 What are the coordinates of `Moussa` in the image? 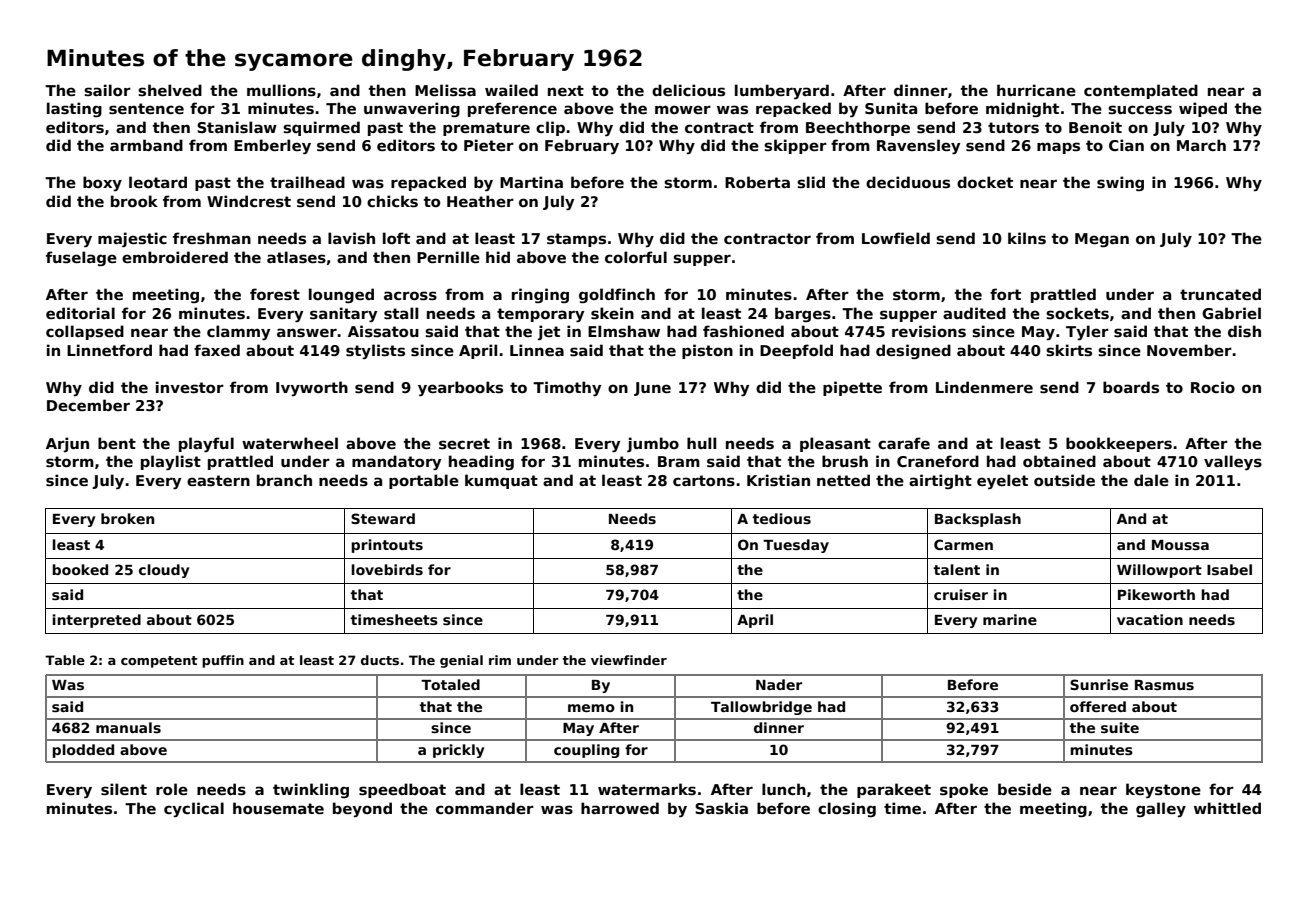 It's located at (1180, 545).
